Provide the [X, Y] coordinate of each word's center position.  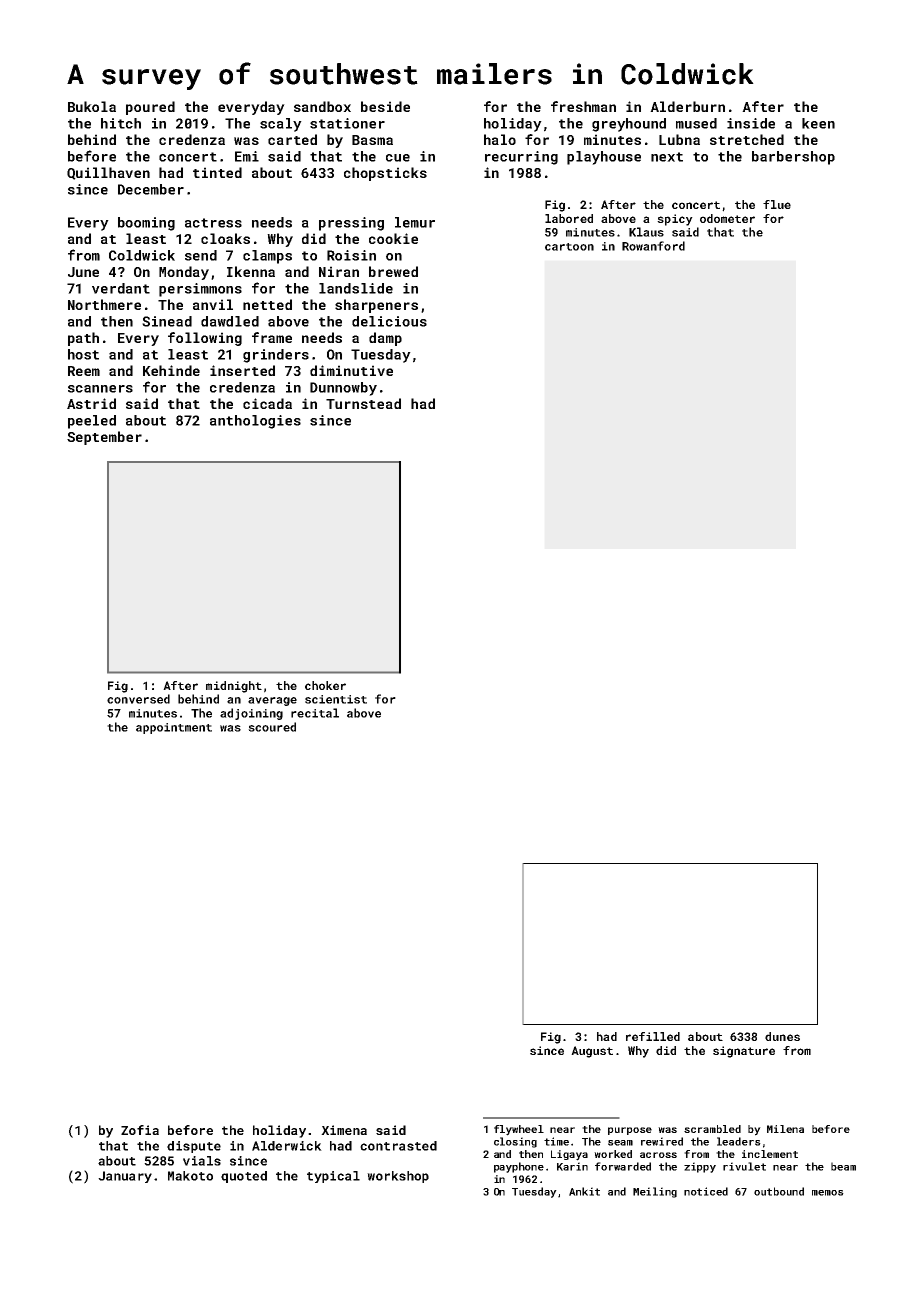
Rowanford [653, 246]
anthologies [255, 422]
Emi [247, 156]
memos [828, 1193]
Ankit [584, 1191]
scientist [336, 699]
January [125, 1177]
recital [315, 713]
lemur [415, 222]
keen [818, 123]
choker [325, 685]
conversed [138, 699]
